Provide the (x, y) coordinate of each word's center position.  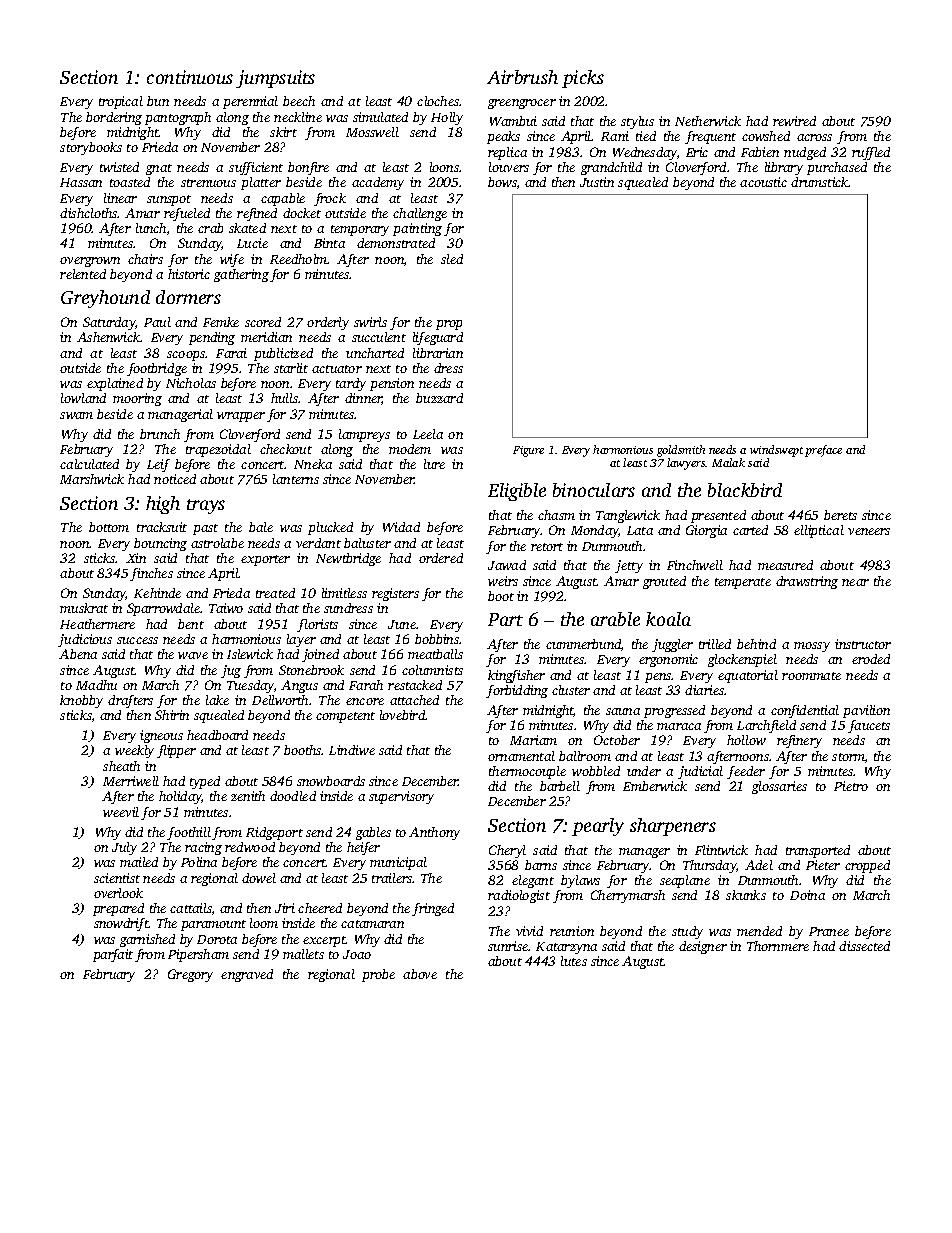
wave (193, 655)
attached (414, 700)
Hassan (81, 182)
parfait (113, 955)
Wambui (513, 121)
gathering (241, 275)
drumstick (820, 182)
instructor (863, 644)
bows (502, 182)
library (784, 168)
